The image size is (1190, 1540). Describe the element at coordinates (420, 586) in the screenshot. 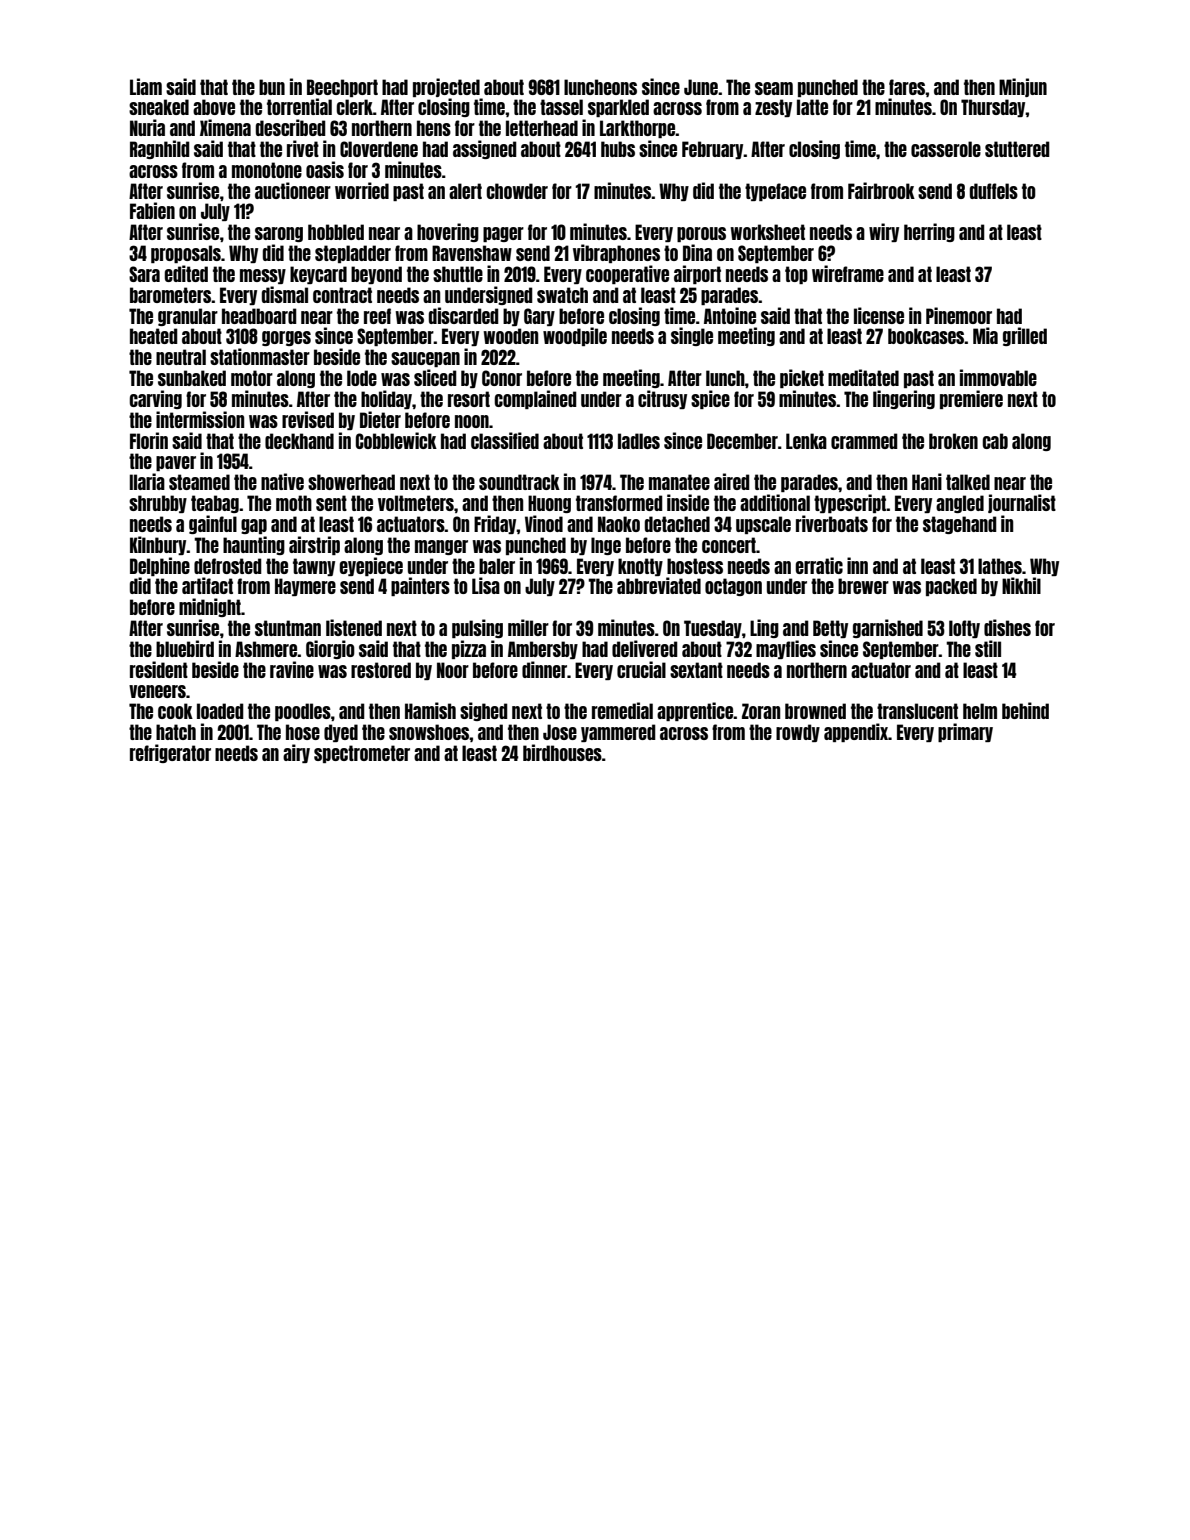

I see `painters` at that location.
